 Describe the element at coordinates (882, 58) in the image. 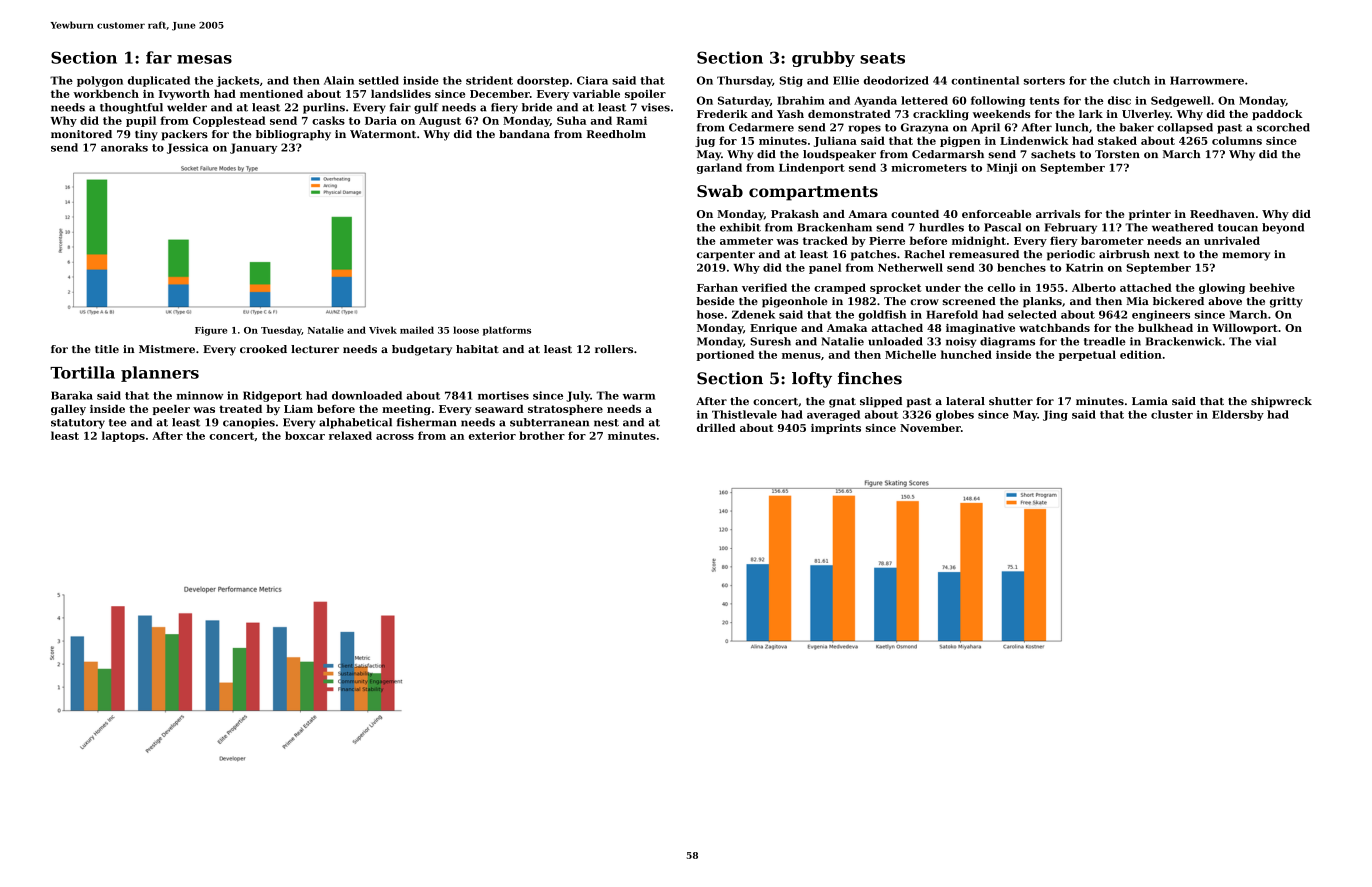

I see `seats` at that location.
